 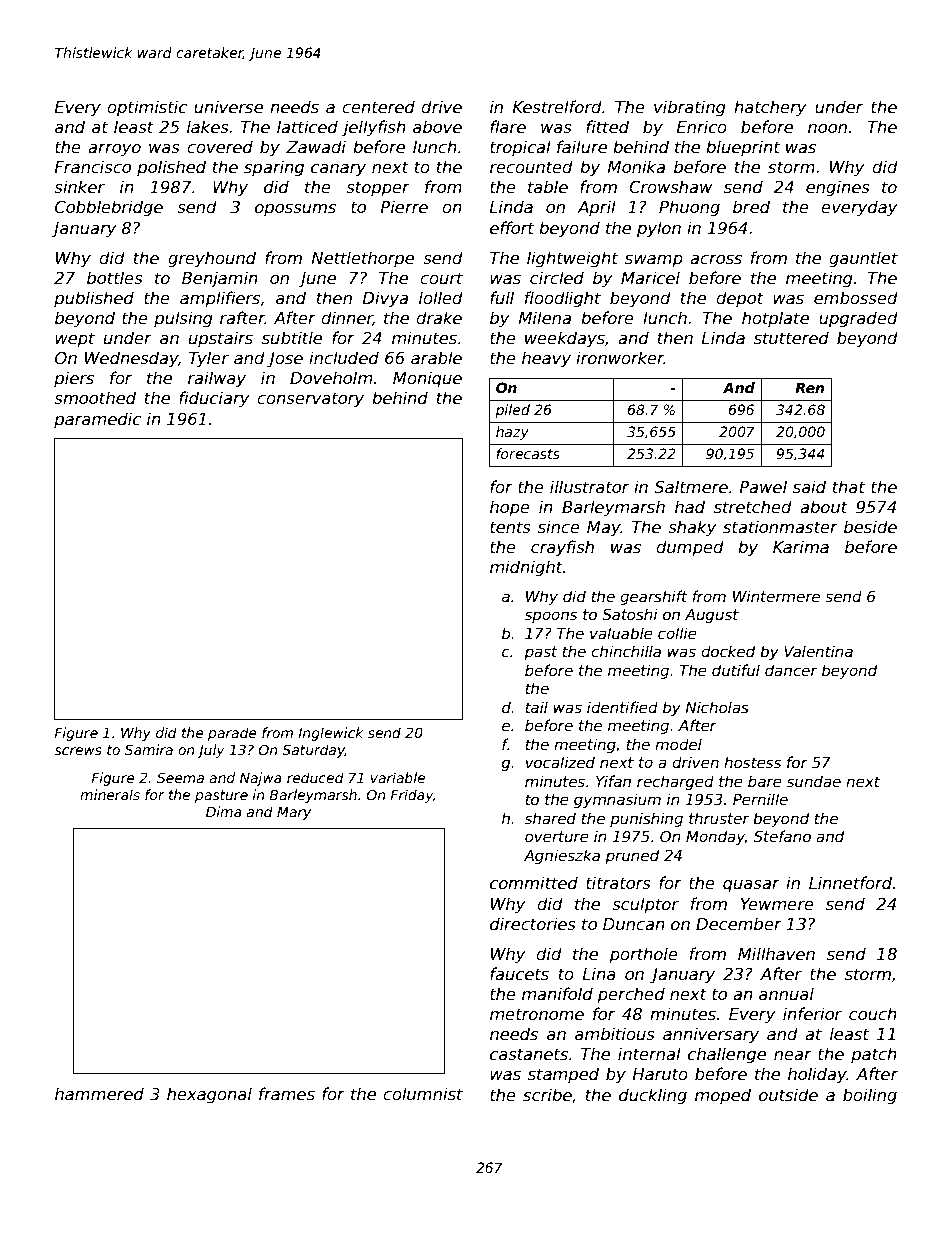 I want to click on paramedic, so click(x=97, y=420).
